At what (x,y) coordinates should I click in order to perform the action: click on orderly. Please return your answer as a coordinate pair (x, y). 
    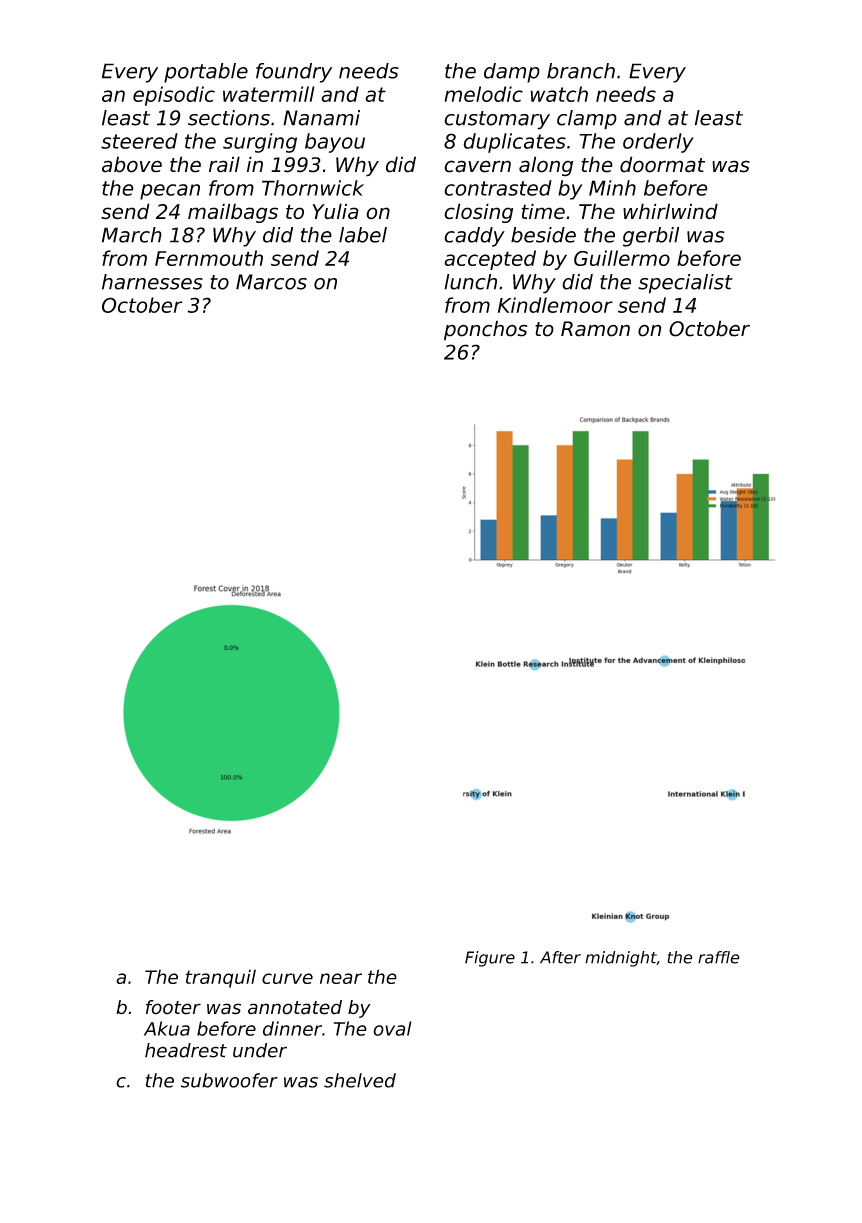
    Looking at the image, I should click on (658, 143).
